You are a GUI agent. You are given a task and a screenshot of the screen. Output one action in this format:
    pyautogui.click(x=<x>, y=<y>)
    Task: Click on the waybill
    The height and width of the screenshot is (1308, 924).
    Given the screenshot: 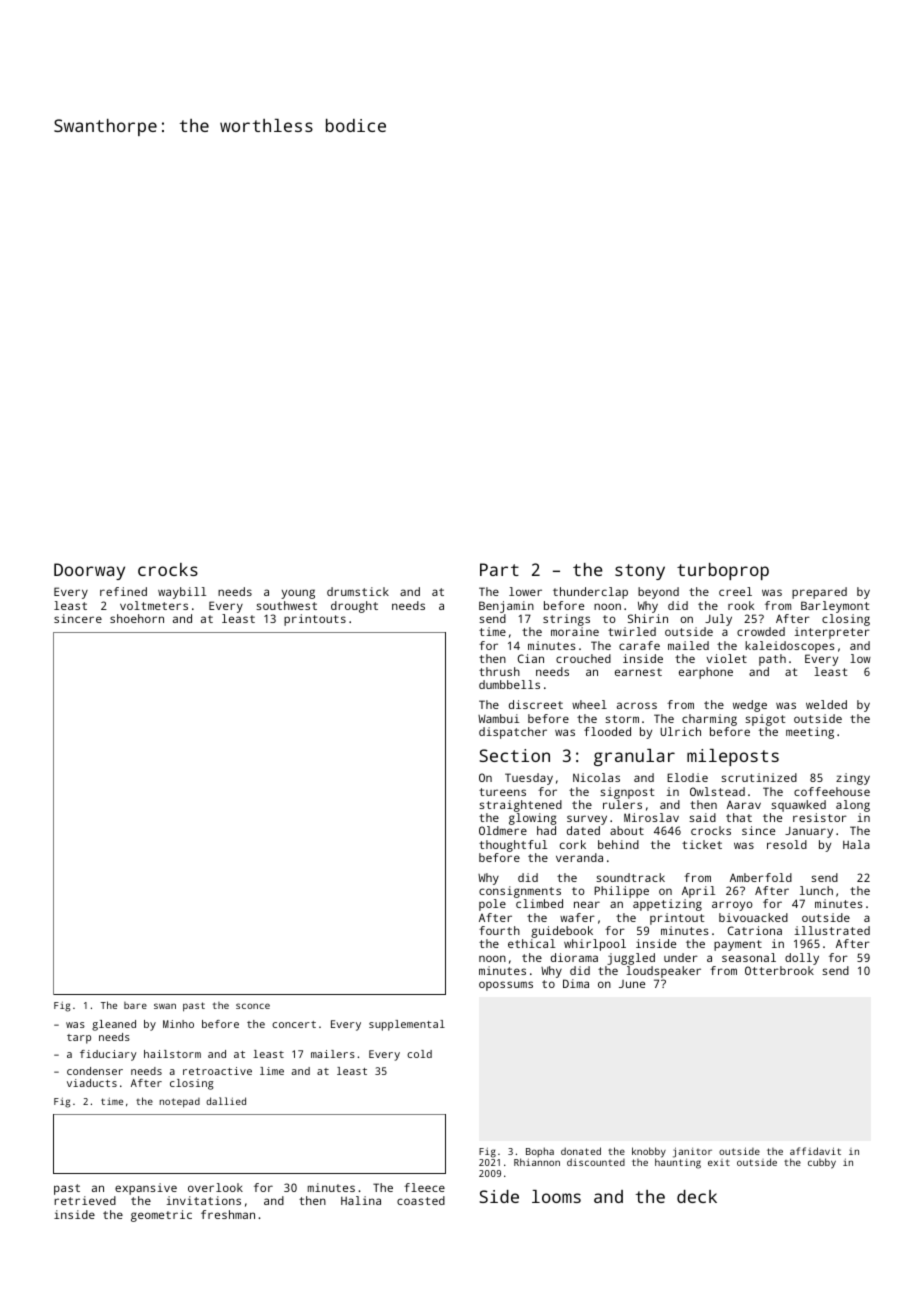 What is the action you would take?
    pyautogui.click(x=182, y=593)
